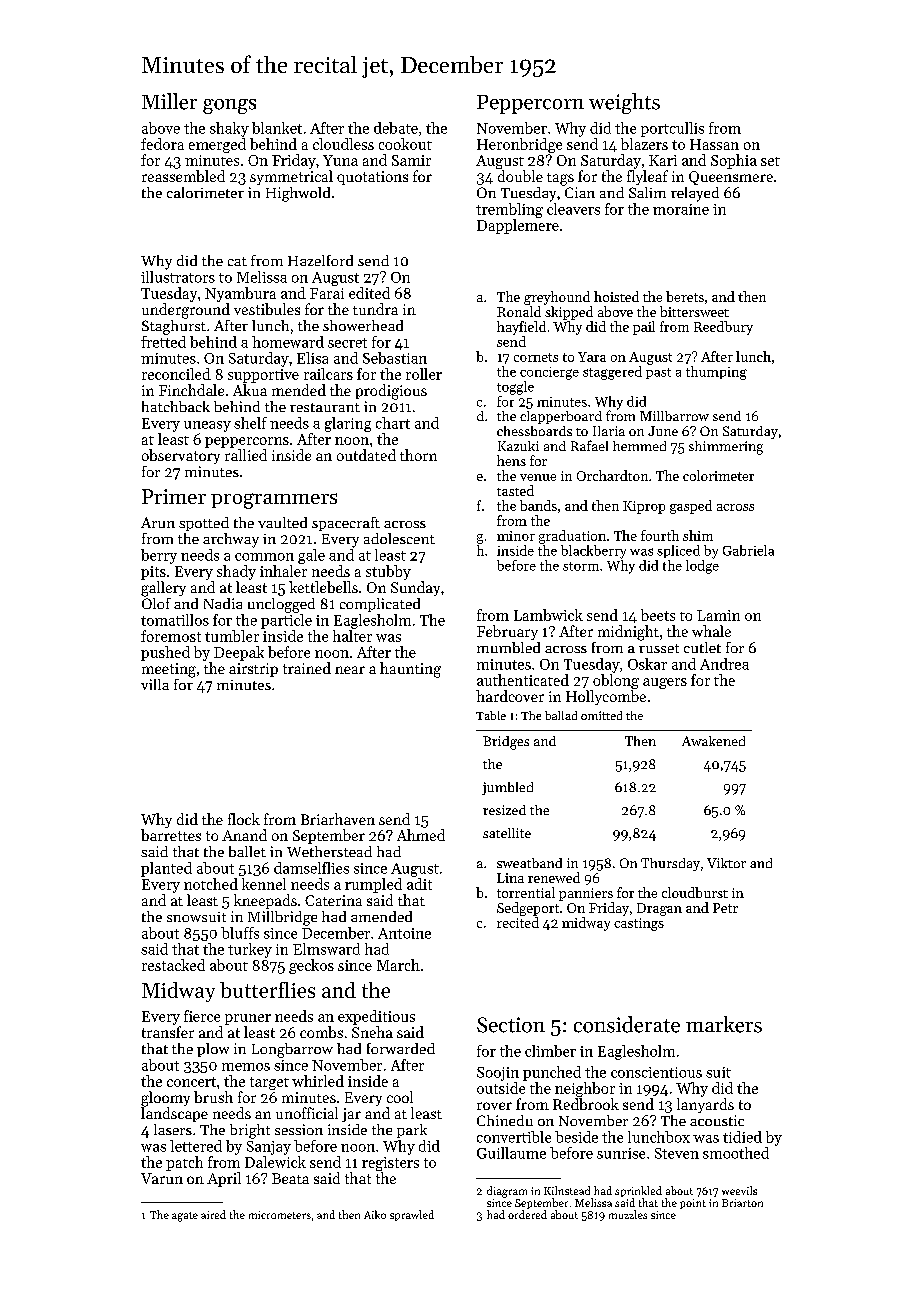  I want to click on vaulted, so click(282, 522).
